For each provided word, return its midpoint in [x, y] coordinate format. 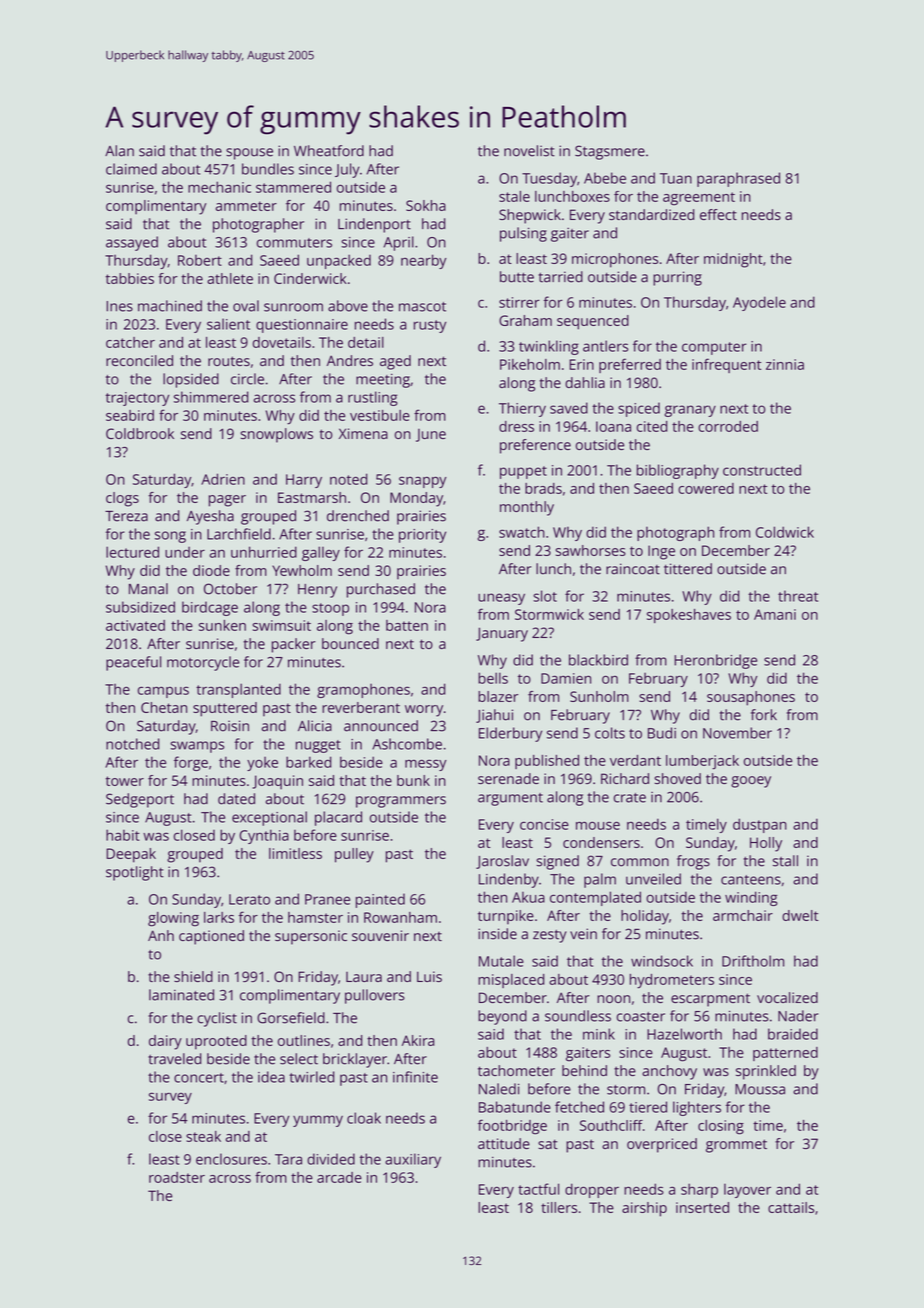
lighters [697, 1108]
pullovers [375, 996]
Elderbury [510, 734]
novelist [529, 151]
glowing [173, 919]
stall [785, 861]
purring [677, 278]
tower [125, 781]
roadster [177, 1177]
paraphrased [738, 179]
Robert [200, 260]
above [348, 306]
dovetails [282, 342]
